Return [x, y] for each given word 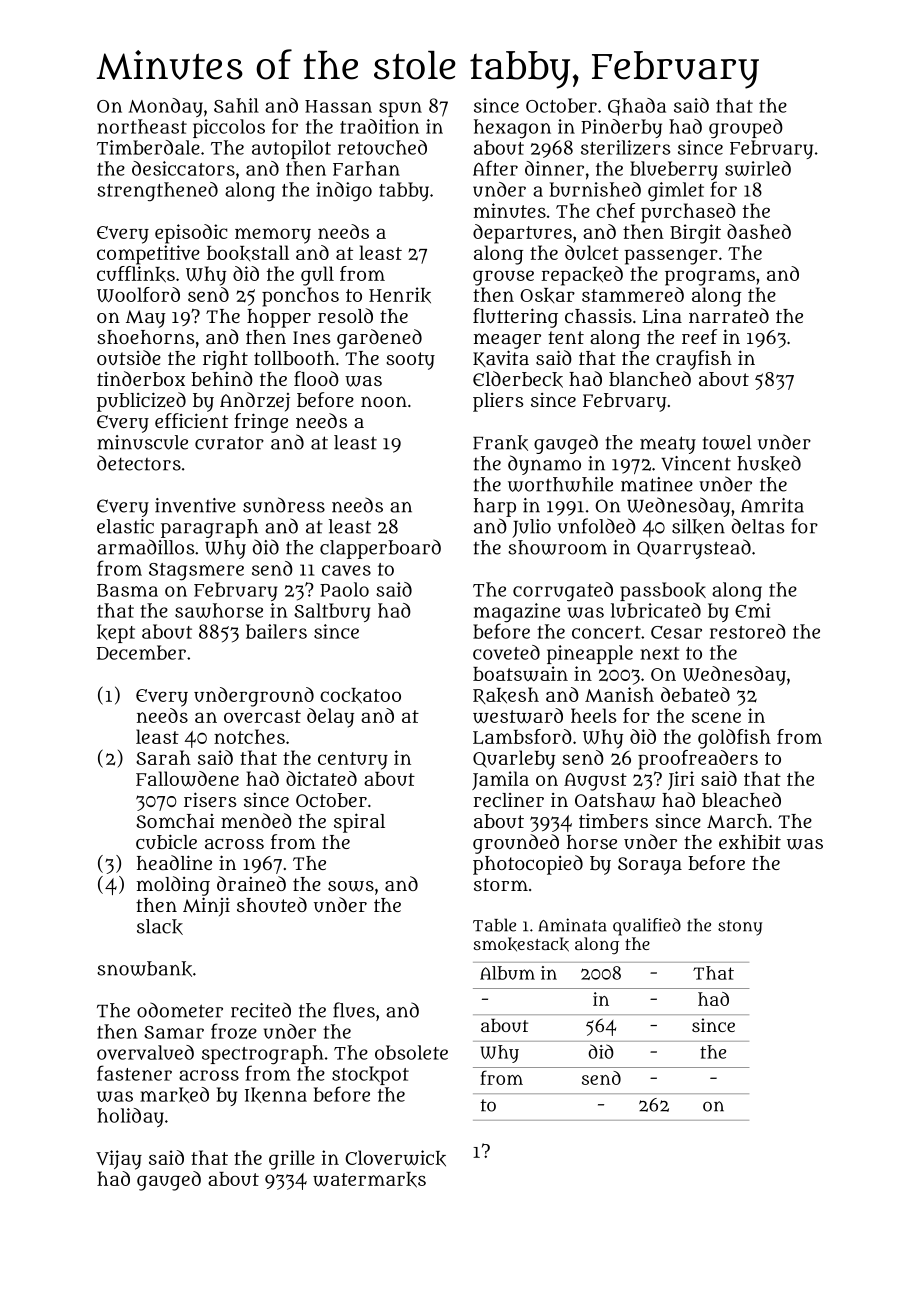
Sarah [163, 757]
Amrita [772, 505]
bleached [741, 799]
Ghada [637, 107]
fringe [261, 423]
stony [740, 928]
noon [384, 401]
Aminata [572, 925]
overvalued [145, 1052]
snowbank [144, 969]
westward [518, 715]
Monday [166, 107]
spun [400, 109]
